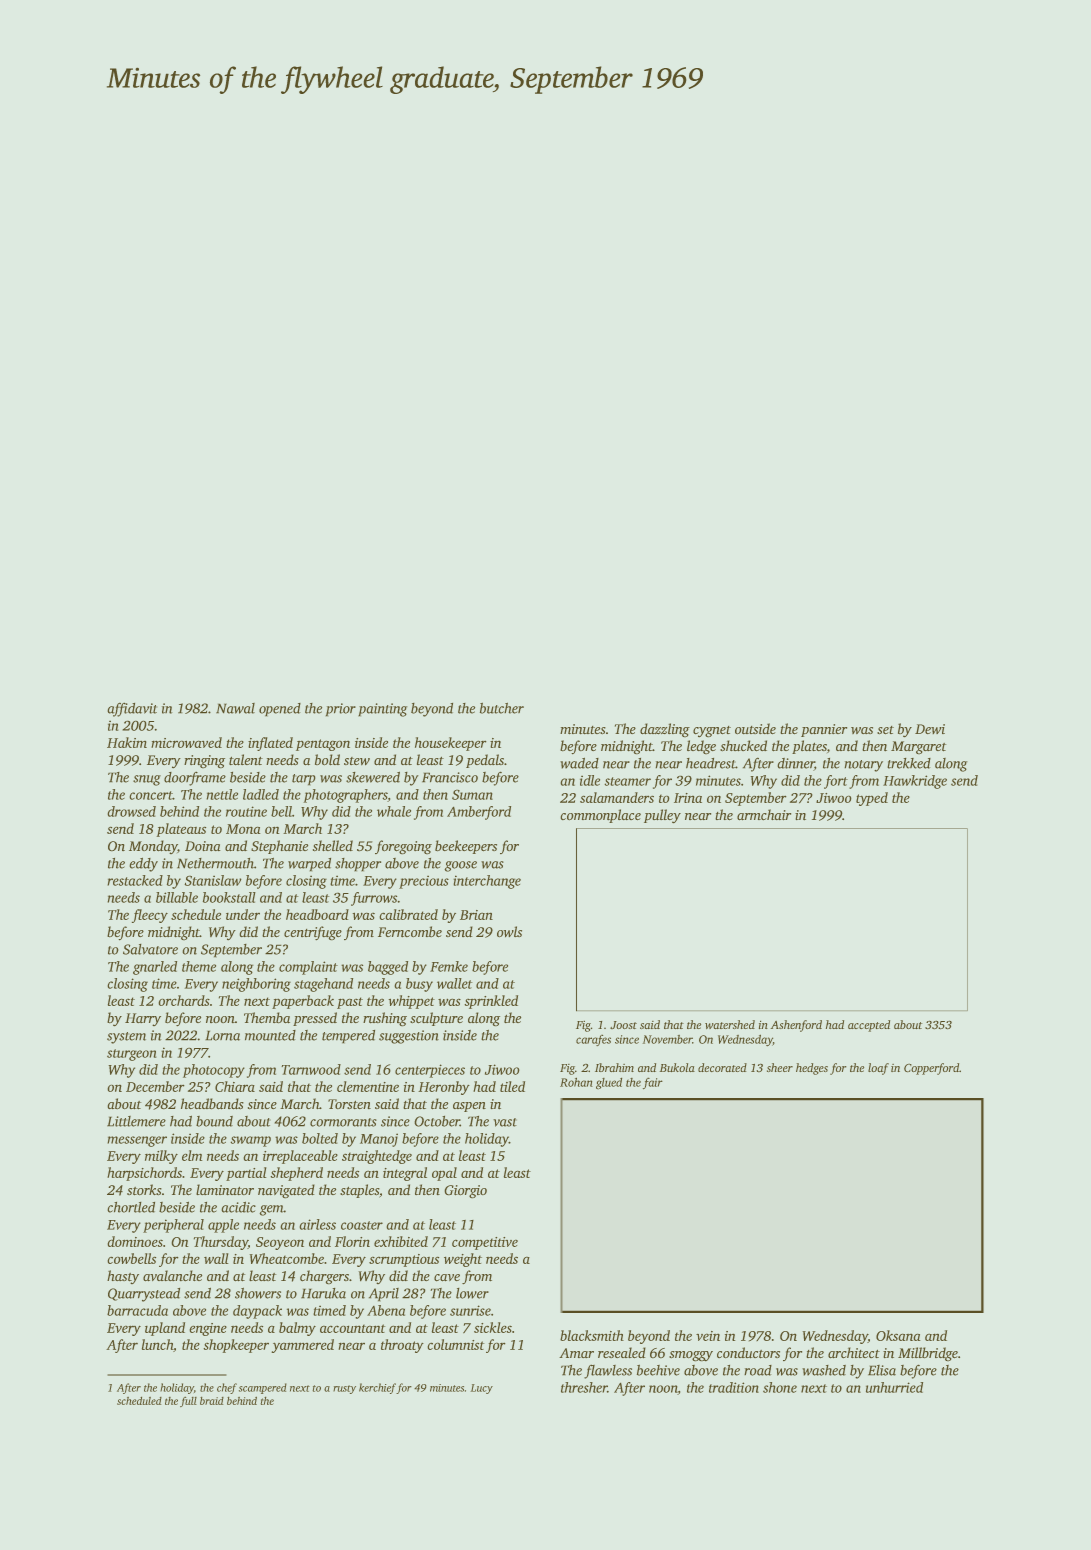  What do you see at coordinates (653, 1083) in the screenshot?
I see `fair` at bounding box center [653, 1083].
